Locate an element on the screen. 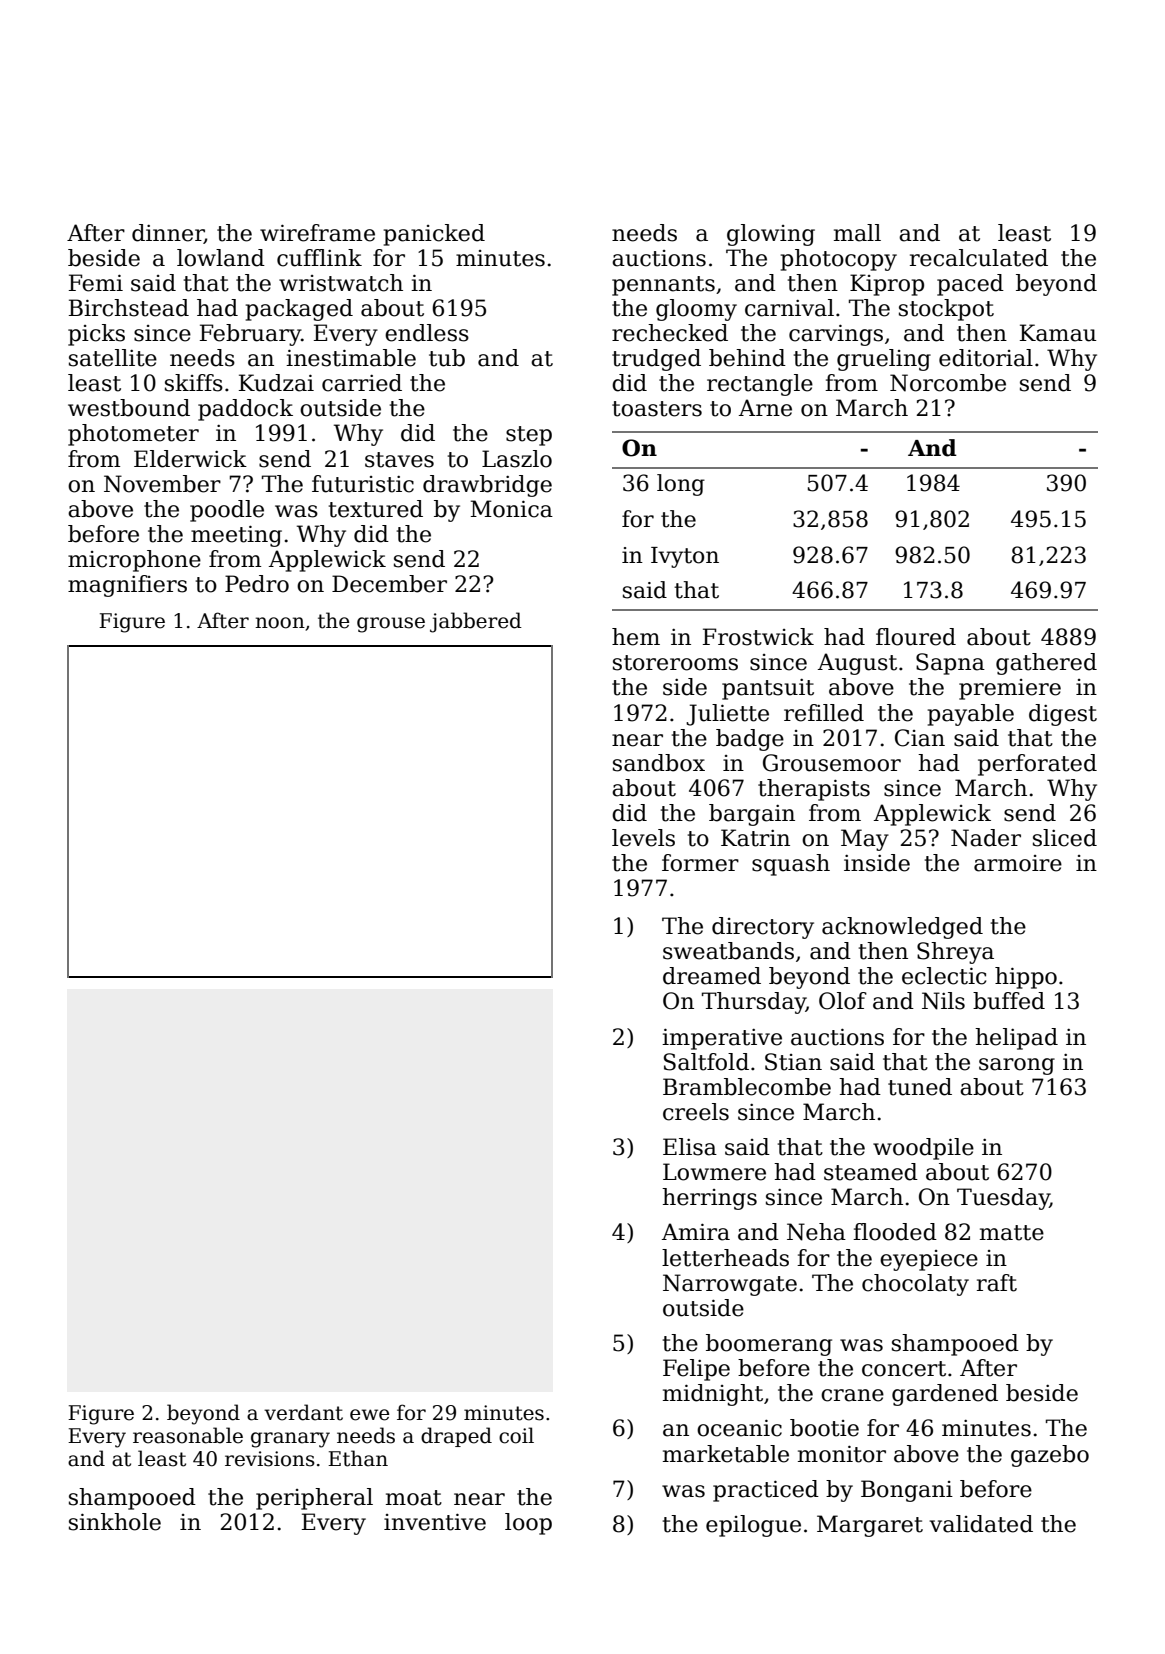  sinkhole is located at coordinates (115, 1522).
